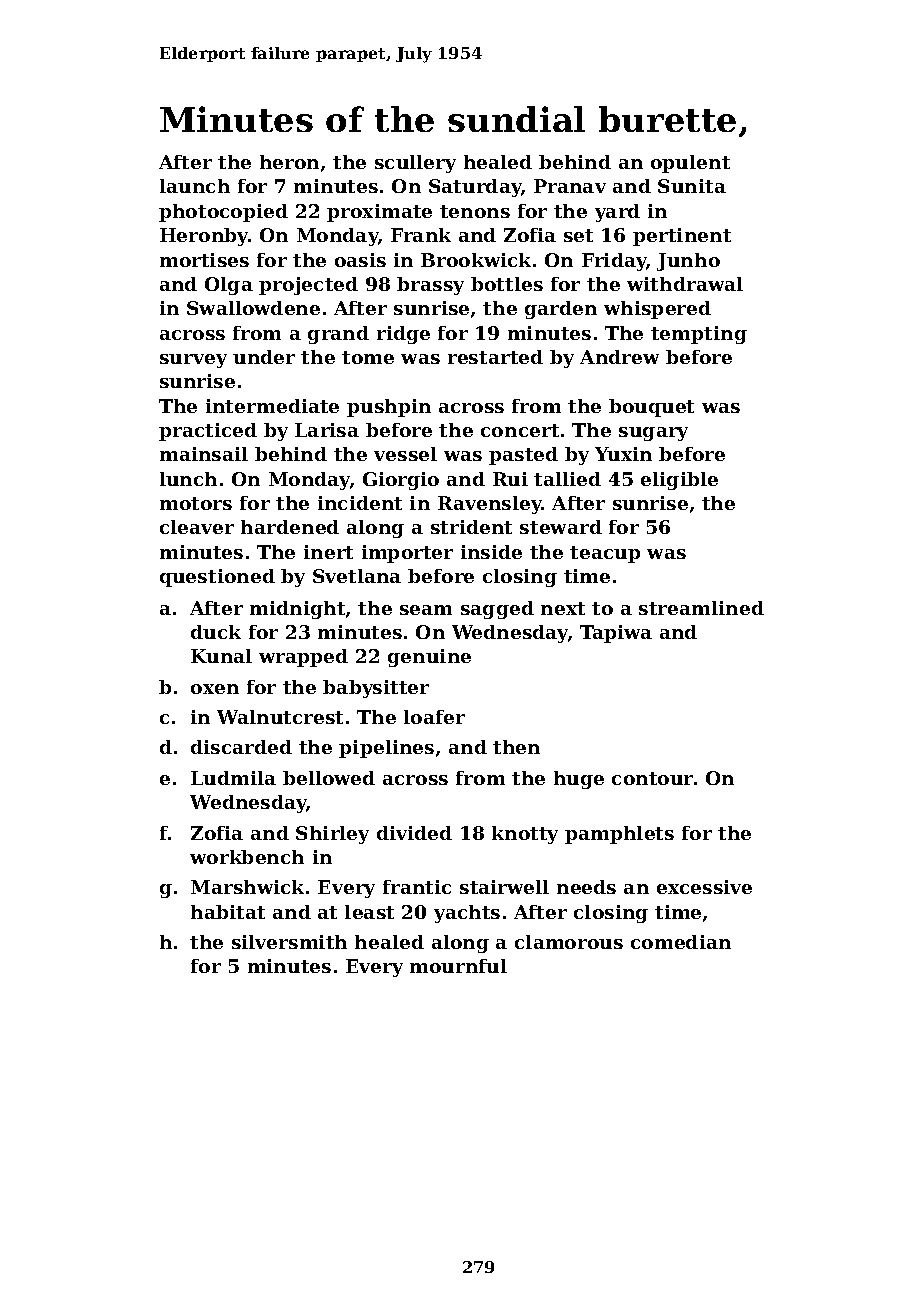 This document has height=1311, width=924. Describe the element at coordinates (332, 835) in the document. I see `Shirley` at that location.
